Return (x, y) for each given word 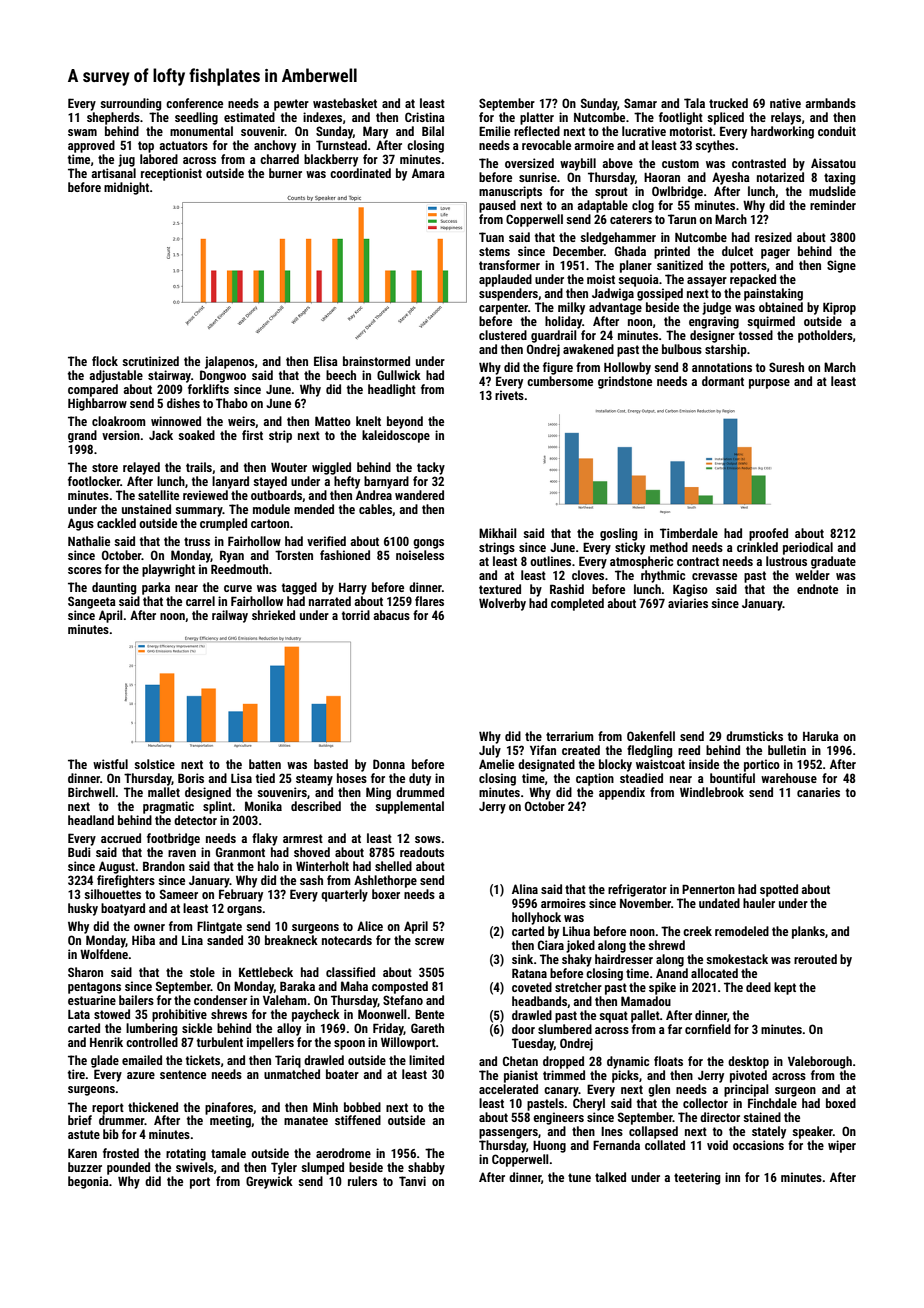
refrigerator (637, 890)
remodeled (742, 931)
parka (156, 588)
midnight (126, 188)
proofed (768, 534)
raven (182, 853)
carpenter (503, 309)
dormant (723, 381)
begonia (88, 1182)
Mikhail (498, 533)
